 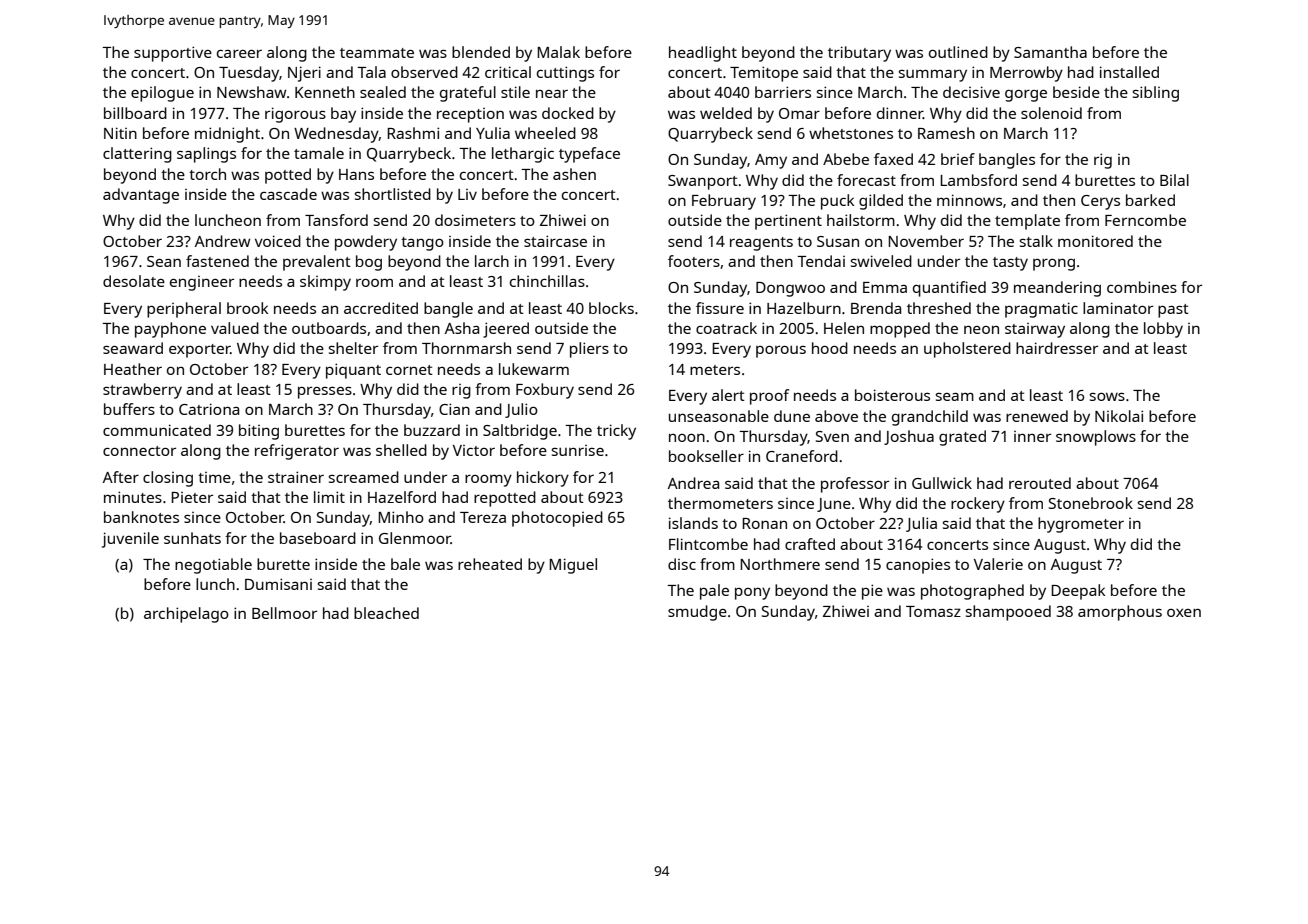 I want to click on bale, so click(x=405, y=564).
